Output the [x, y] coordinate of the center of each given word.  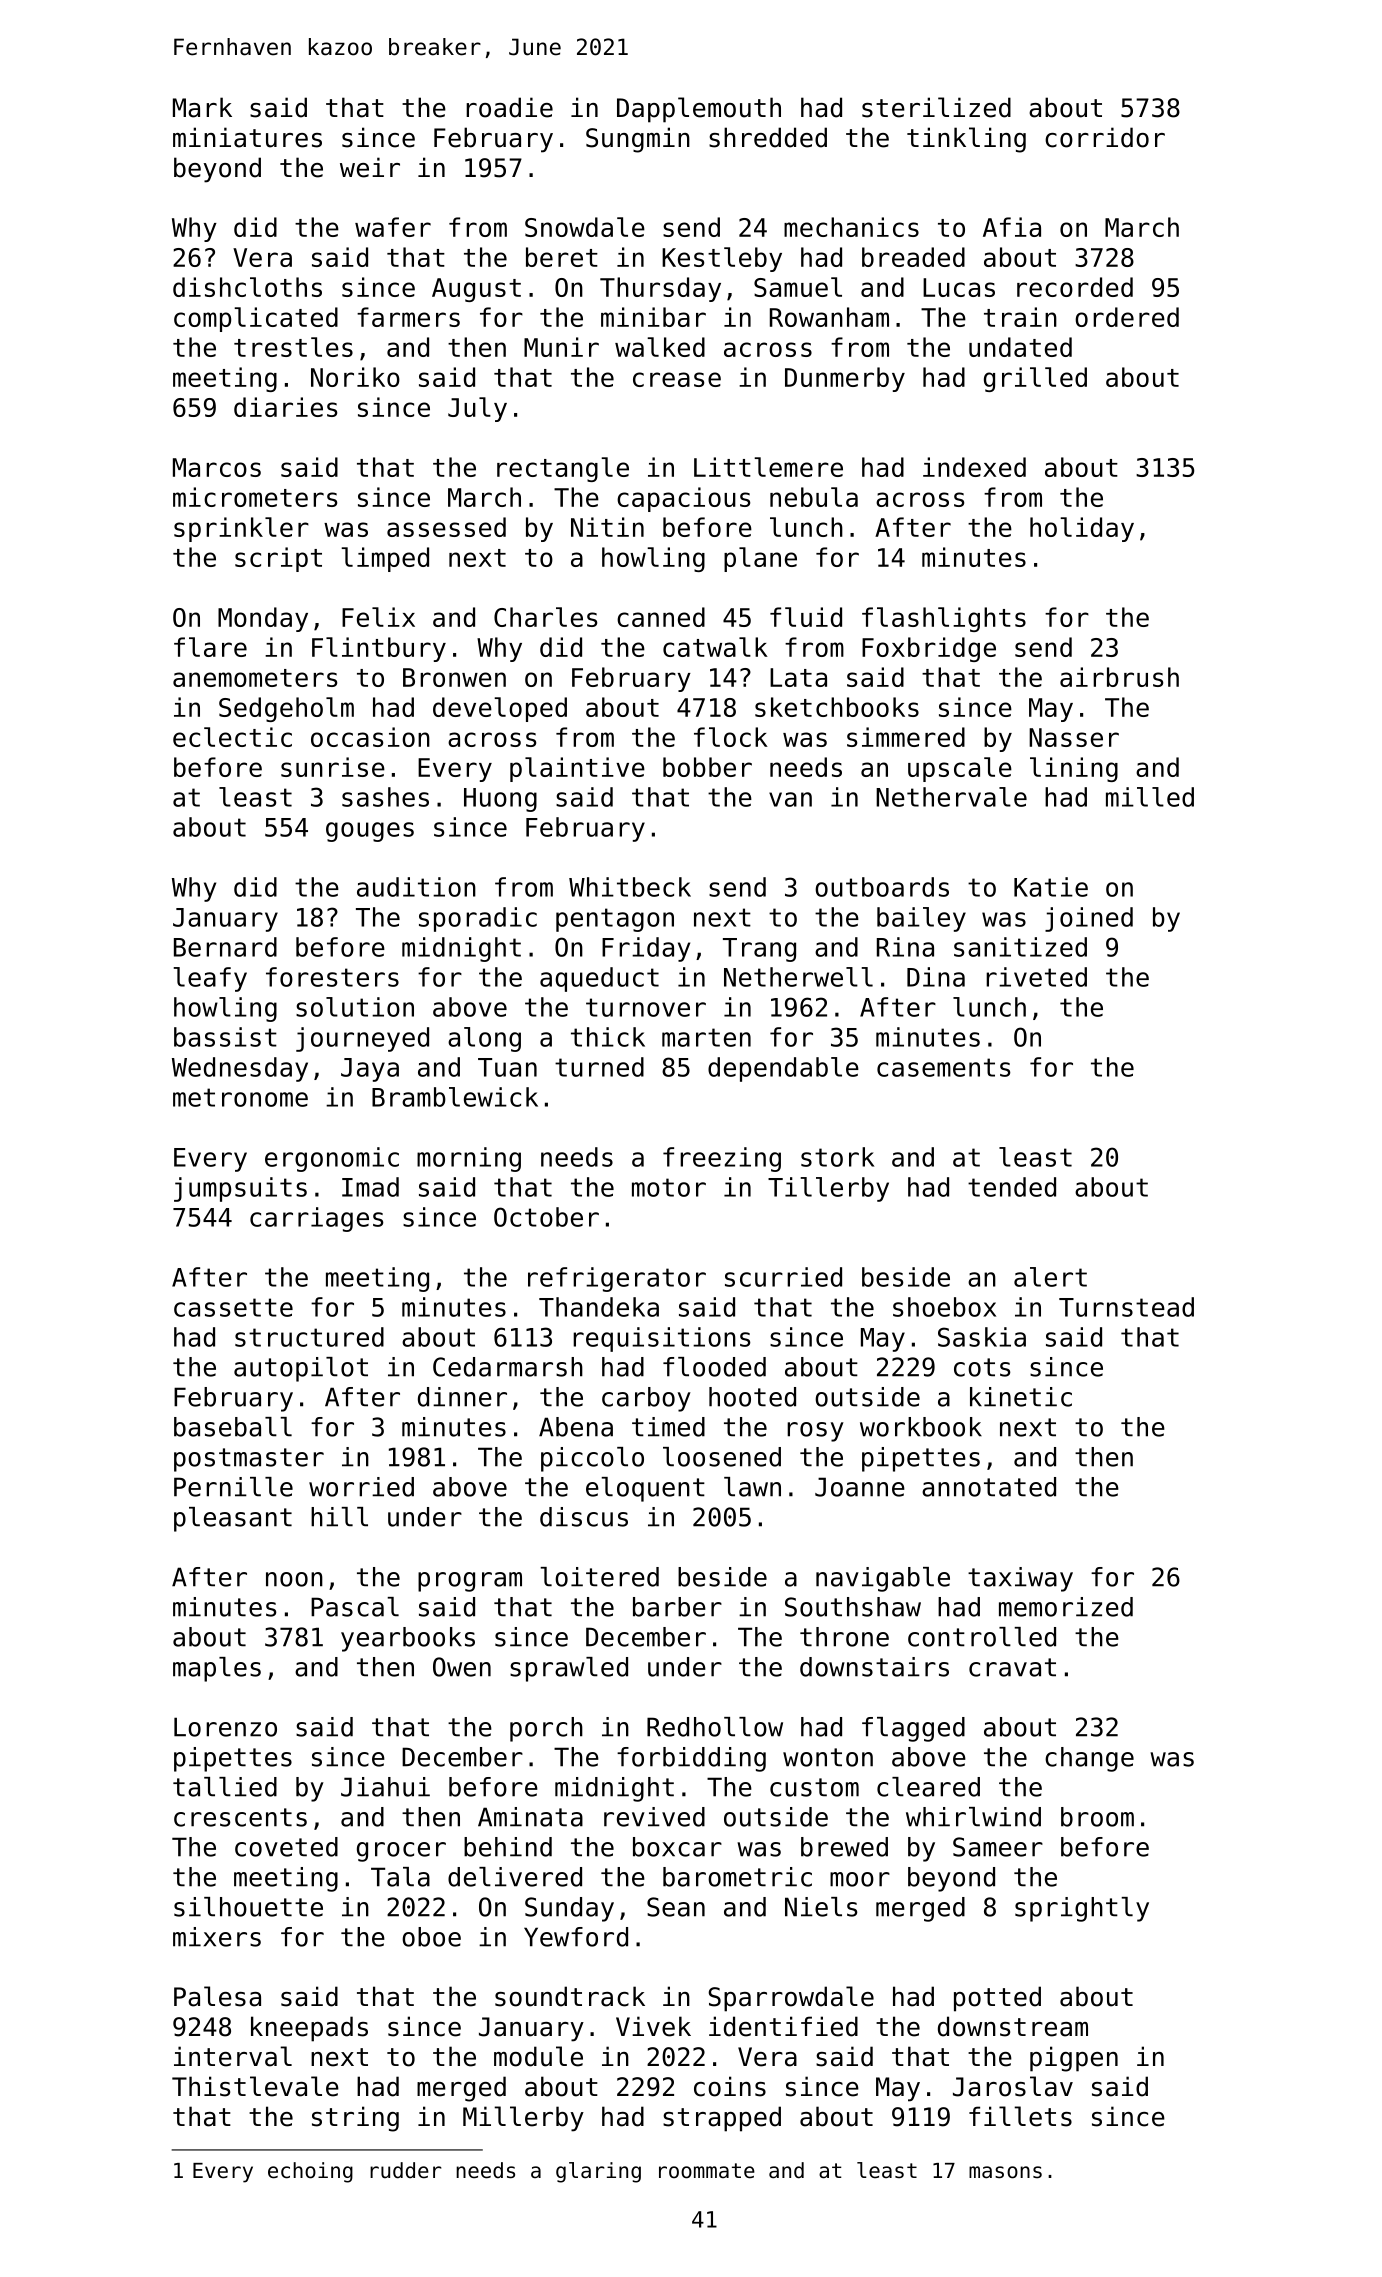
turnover [646, 1007]
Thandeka [599, 1307]
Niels [821, 1907]
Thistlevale [255, 2086]
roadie [509, 107]
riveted [1036, 977]
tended [1012, 1187]
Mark [202, 107]
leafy [210, 979]
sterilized [936, 107]
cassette [233, 1307]
